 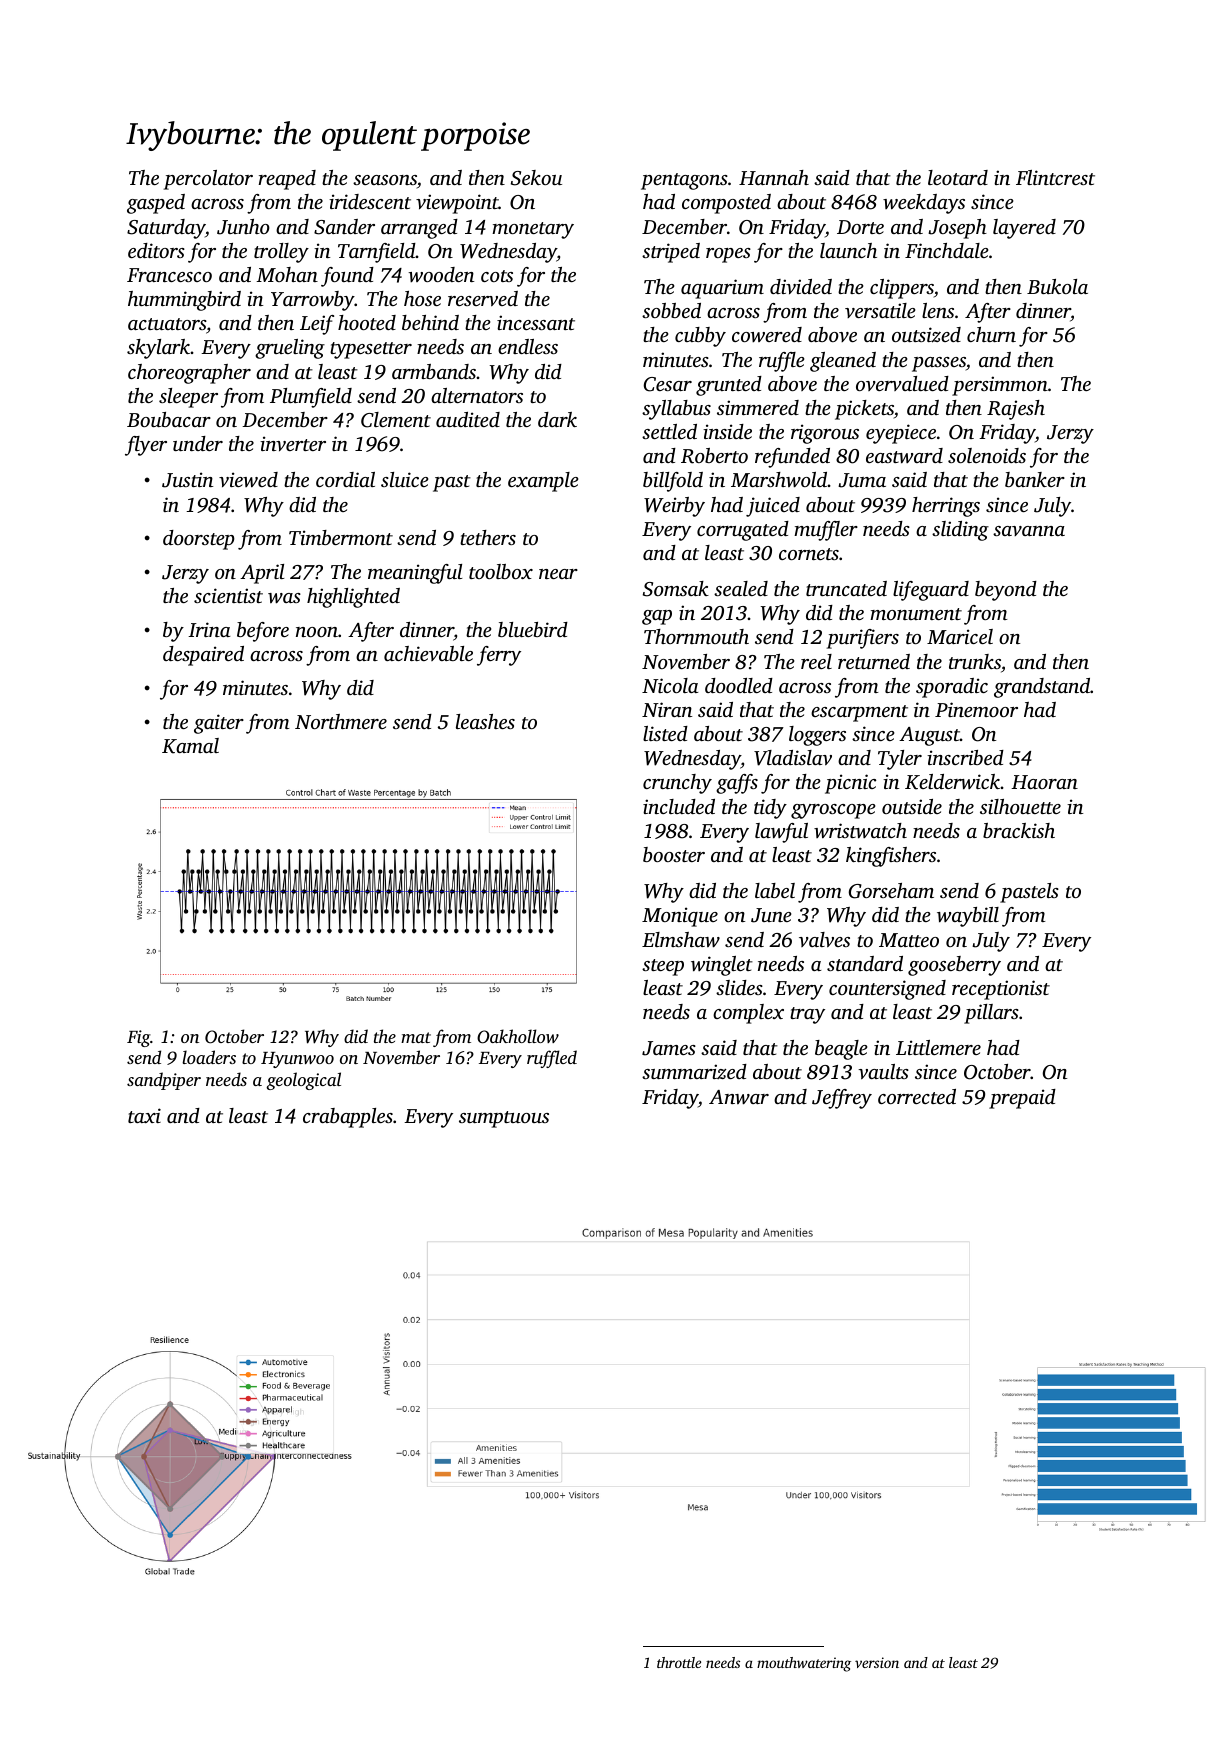 I want to click on leashes, so click(x=485, y=721).
